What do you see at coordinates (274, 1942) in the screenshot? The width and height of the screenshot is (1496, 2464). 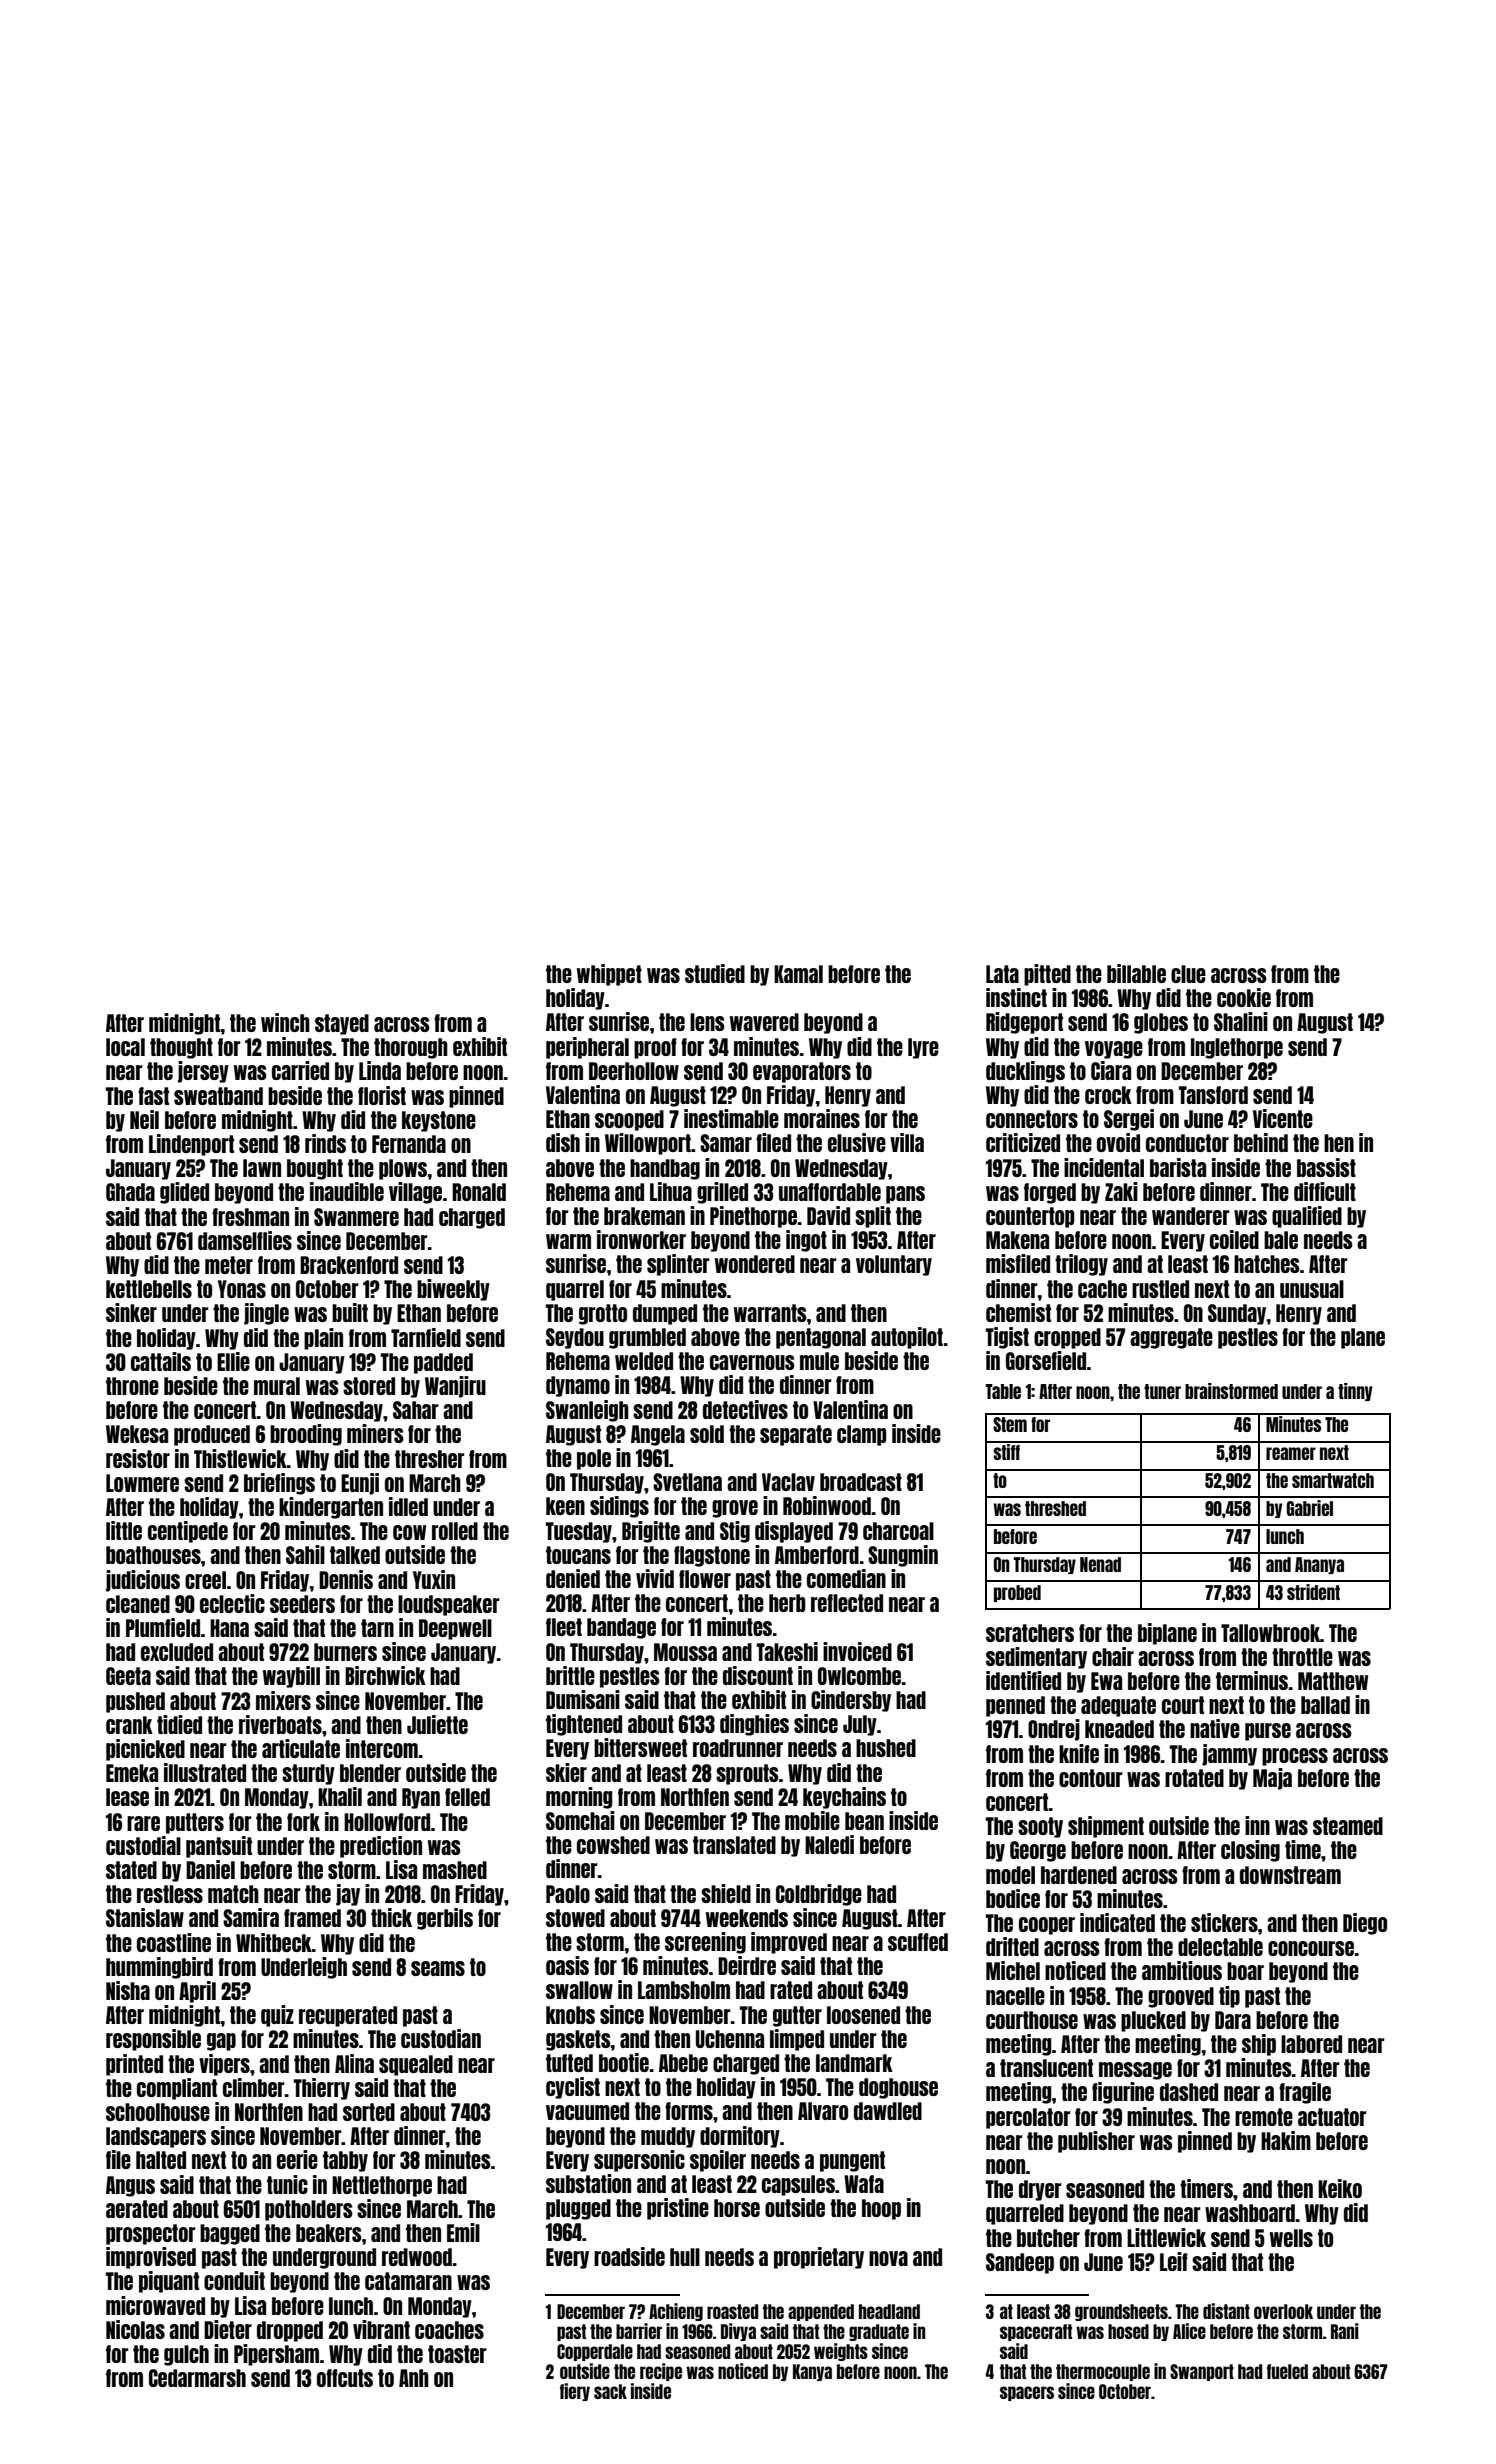 I see `Whitbeck` at bounding box center [274, 1942].
